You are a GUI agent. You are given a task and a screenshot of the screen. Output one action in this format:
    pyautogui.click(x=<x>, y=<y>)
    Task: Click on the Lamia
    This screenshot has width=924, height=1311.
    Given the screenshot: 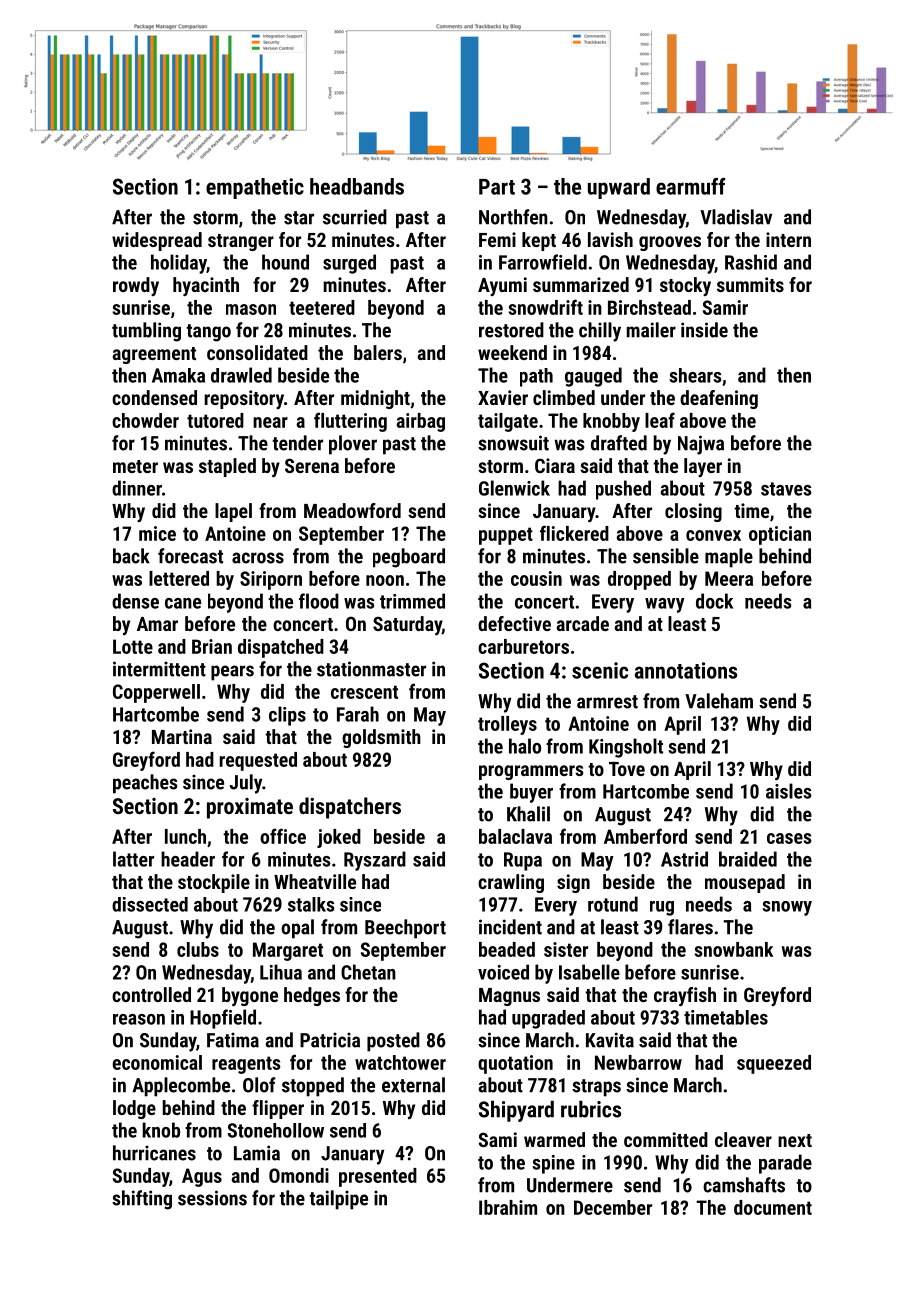 What is the action you would take?
    pyautogui.click(x=257, y=1153)
